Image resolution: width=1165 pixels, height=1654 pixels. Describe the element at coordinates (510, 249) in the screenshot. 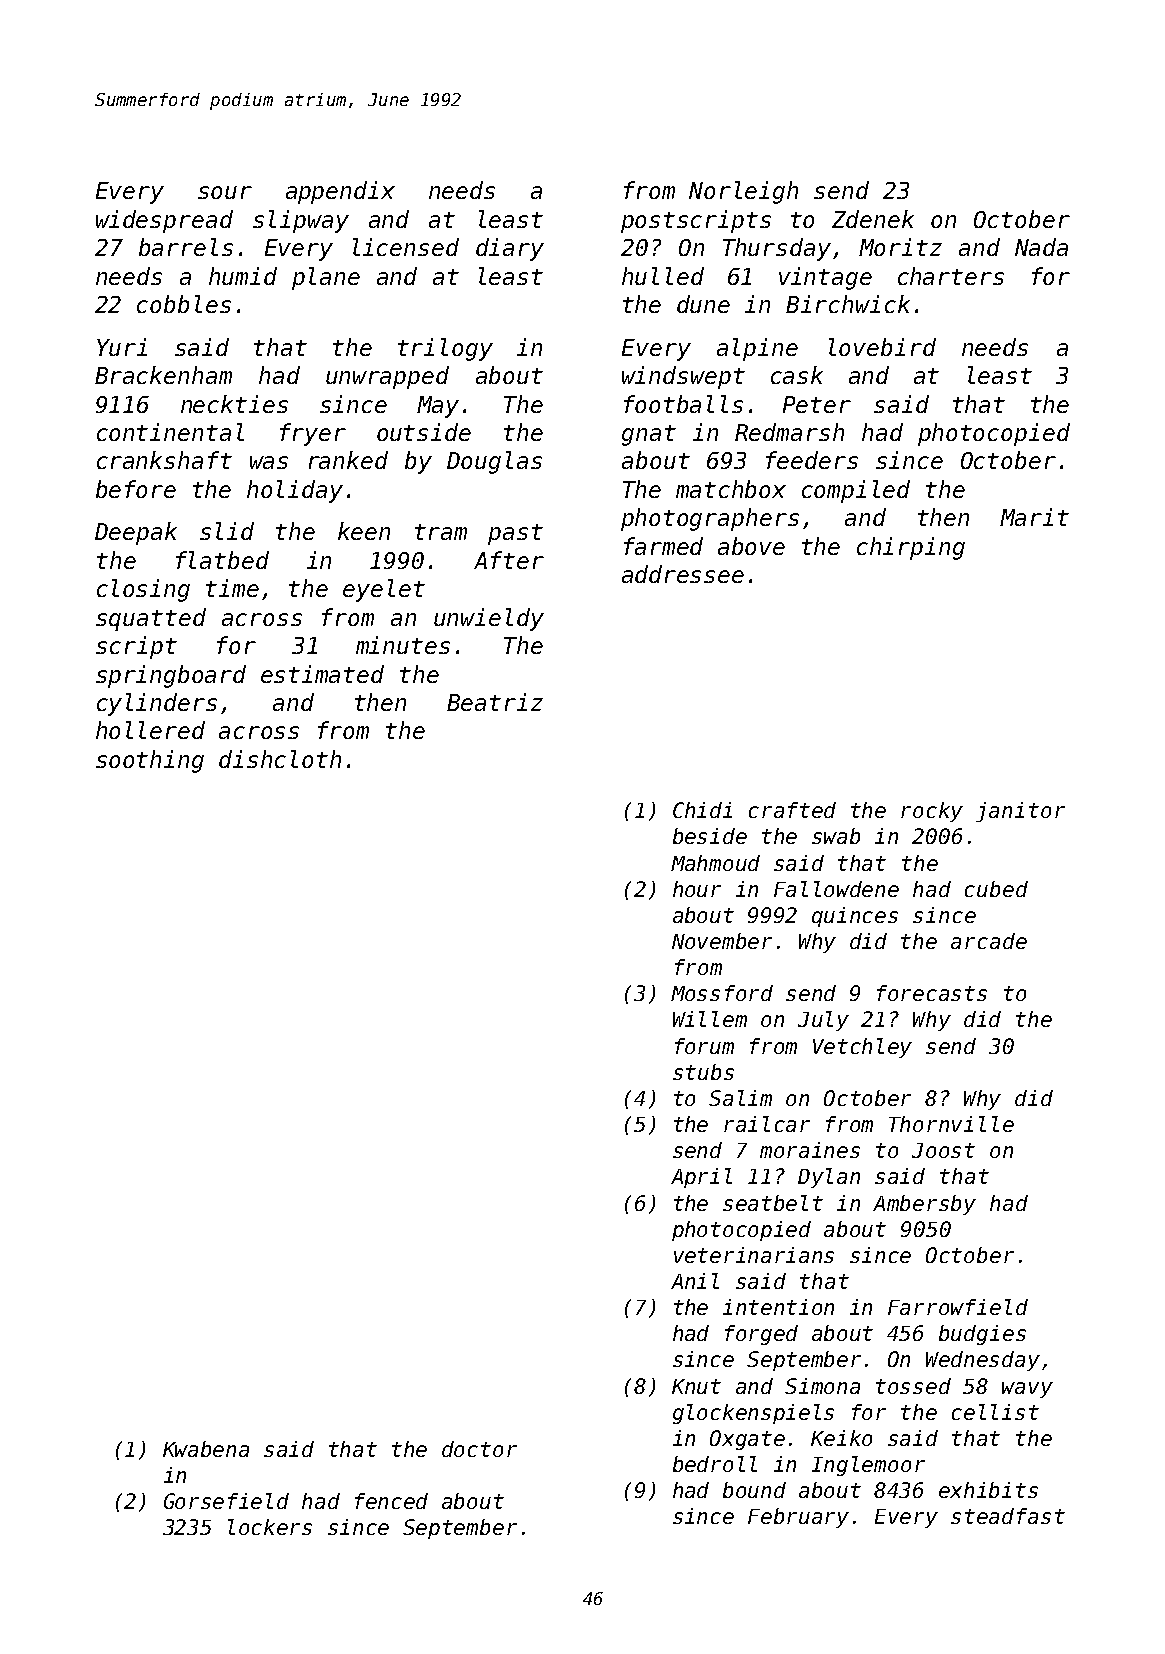

I see `diary` at that location.
